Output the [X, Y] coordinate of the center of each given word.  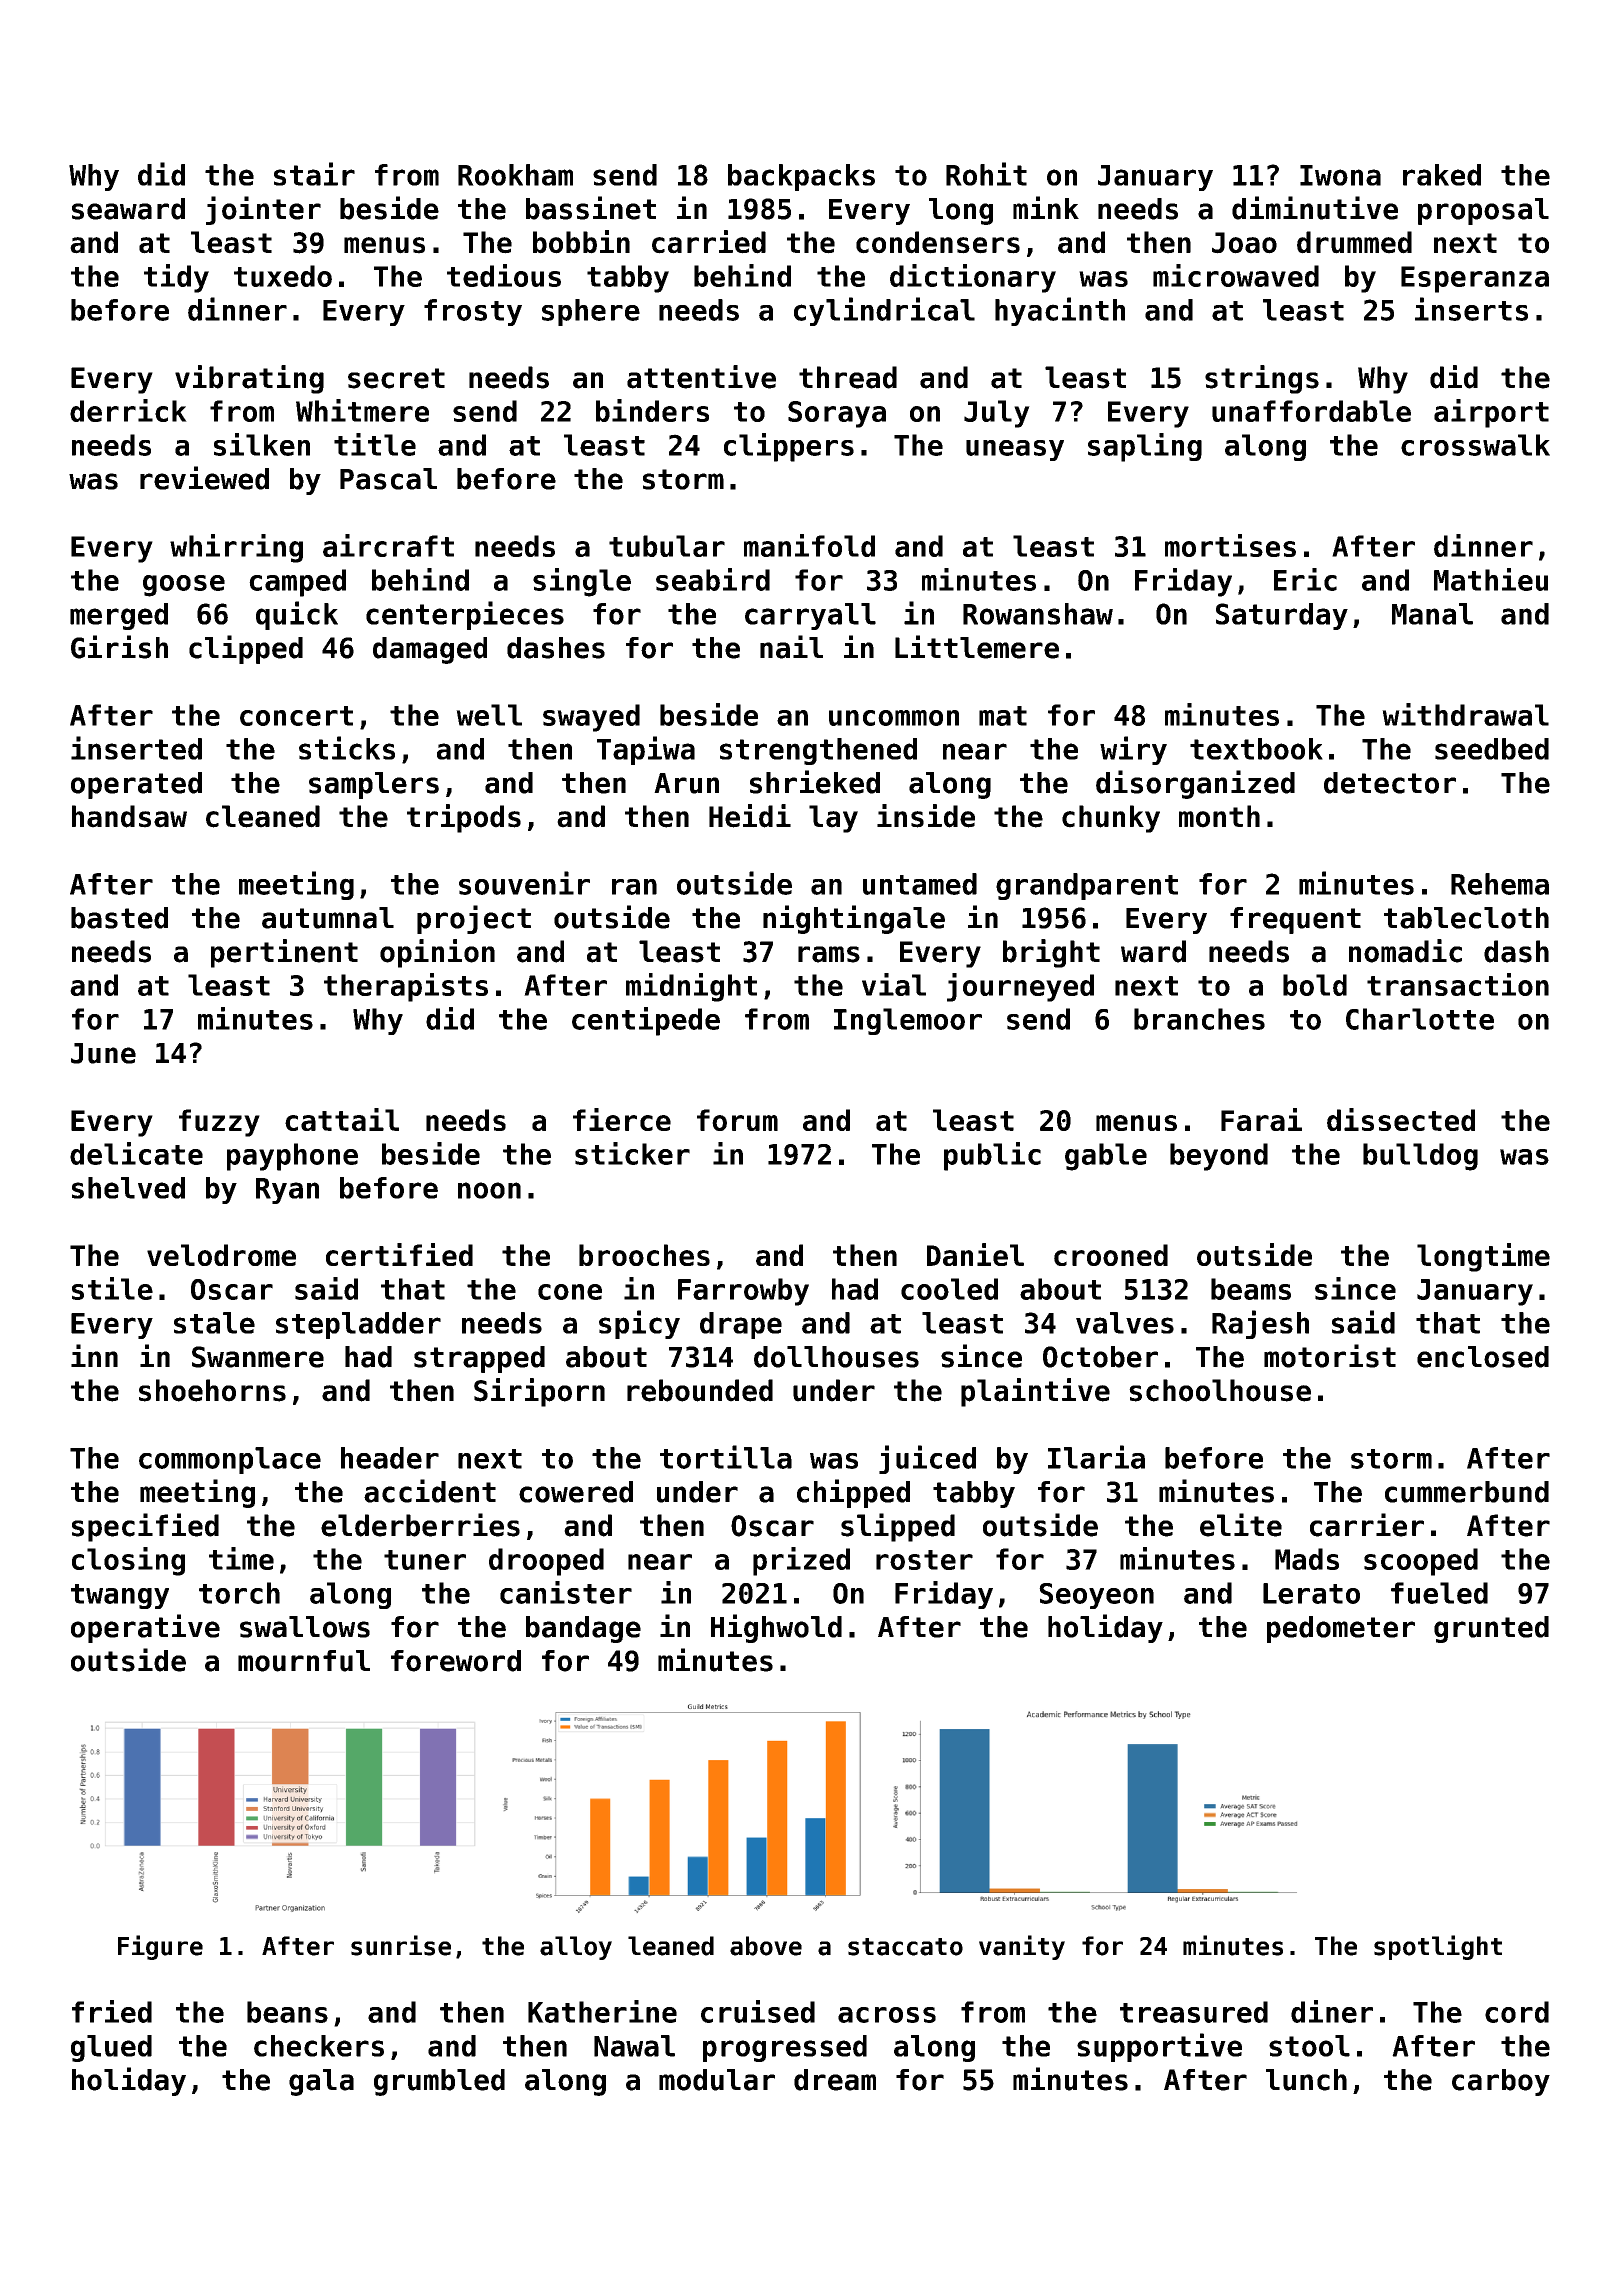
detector [1390, 783]
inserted [136, 748]
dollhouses [836, 1357]
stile [112, 1288]
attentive [701, 377]
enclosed [1483, 1357]
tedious [504, 275]
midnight [691, 987]
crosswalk [1475, 445]
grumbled [439, 2082]
